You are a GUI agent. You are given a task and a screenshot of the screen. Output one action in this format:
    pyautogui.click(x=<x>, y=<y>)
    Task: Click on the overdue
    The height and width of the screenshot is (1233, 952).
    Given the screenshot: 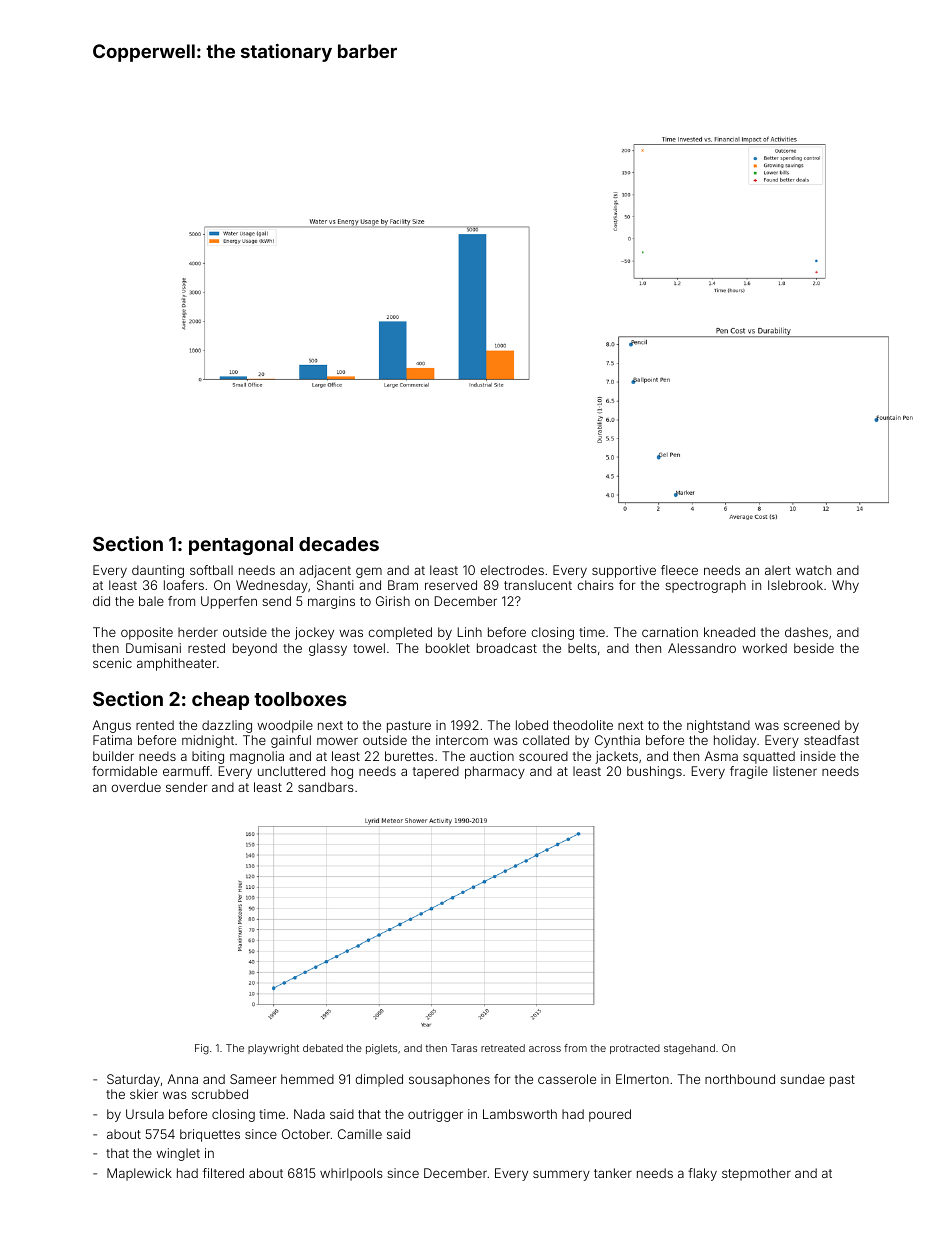 What is the action you would take?
    pyautogui.click(x=136, y=787)
